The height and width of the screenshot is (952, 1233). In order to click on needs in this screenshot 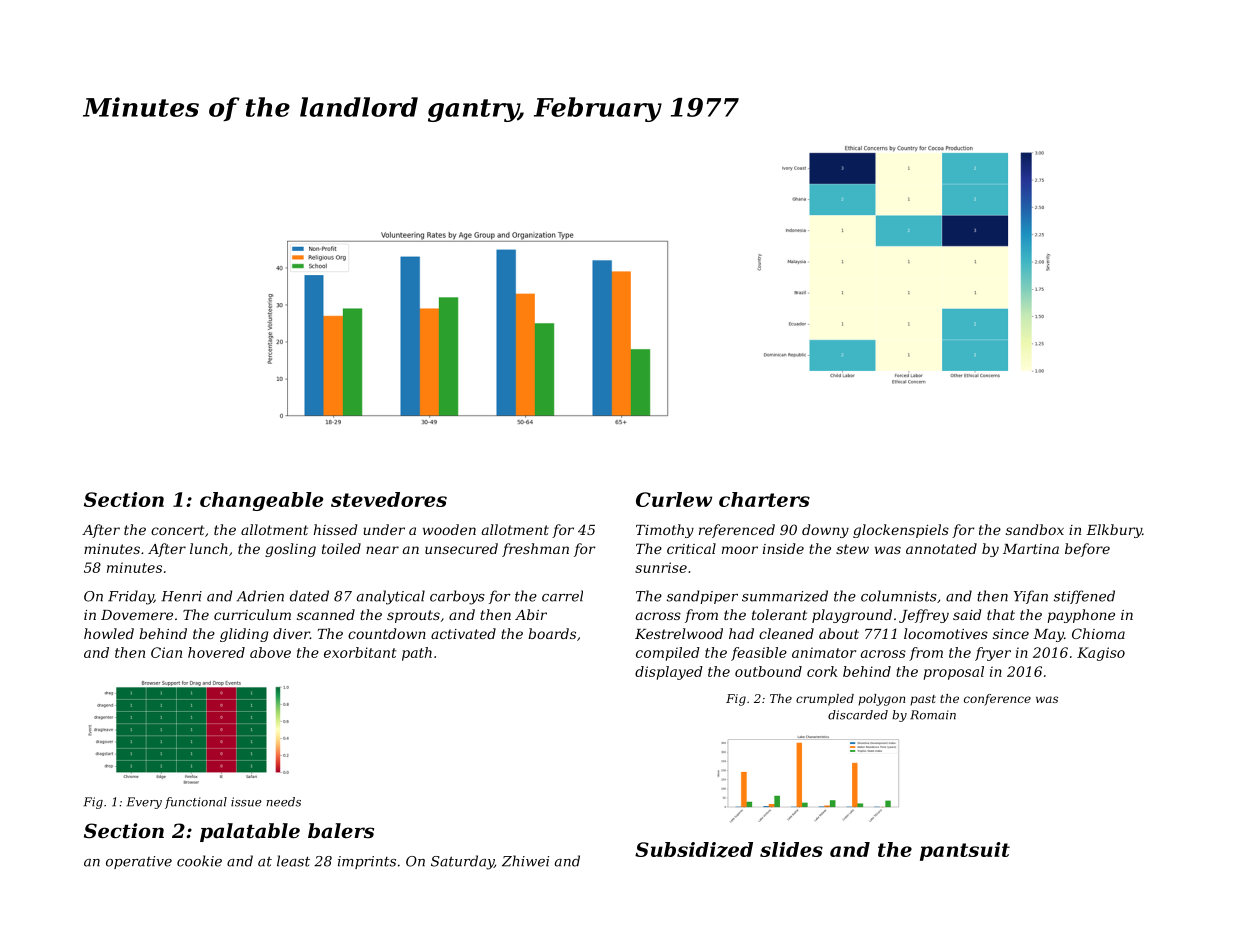, I will do `click(283, 802)`.
